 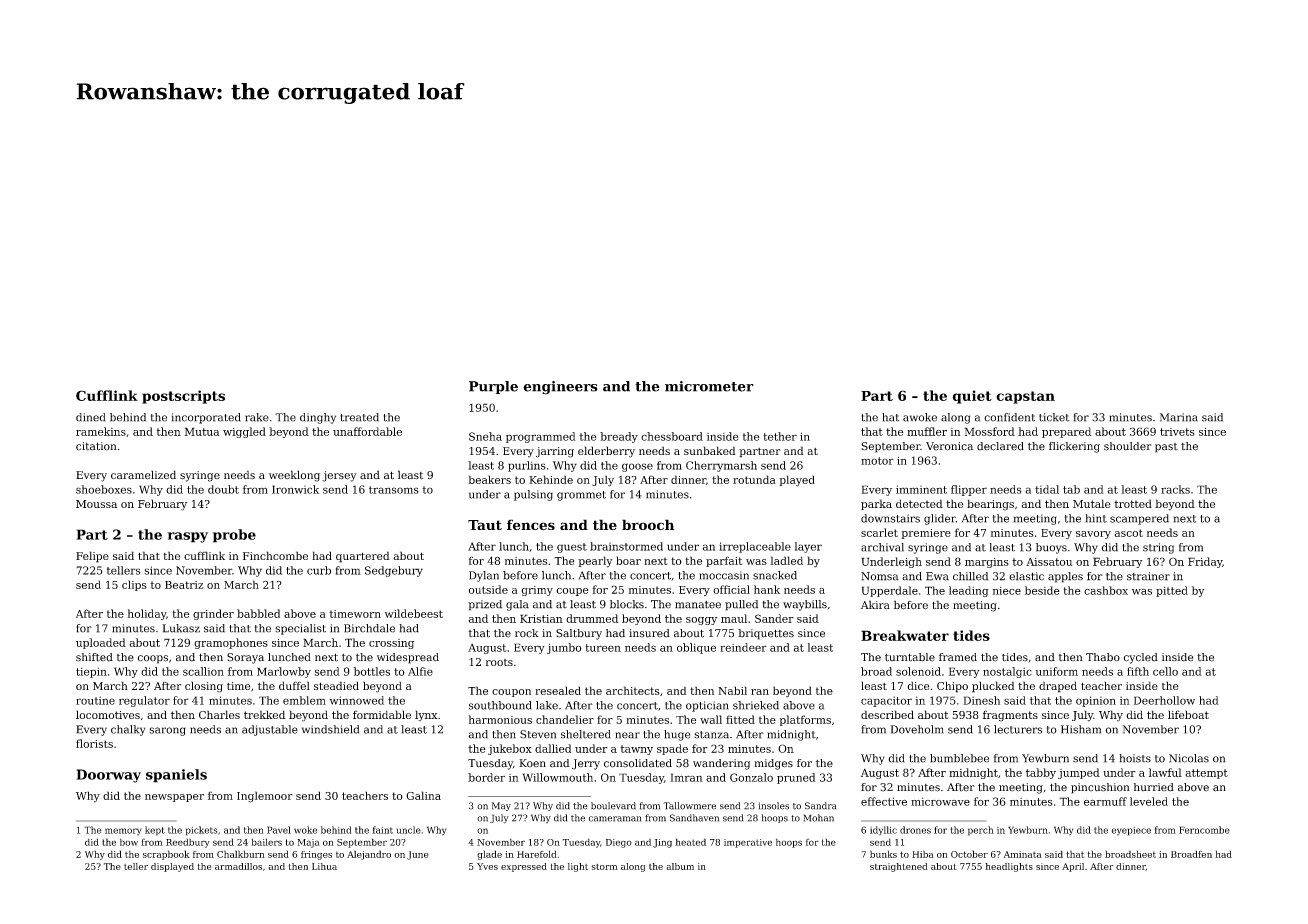 What do you see at coordinates (680, 866) in the screenshot?
I see `album` at bounding box center [680, 866].
